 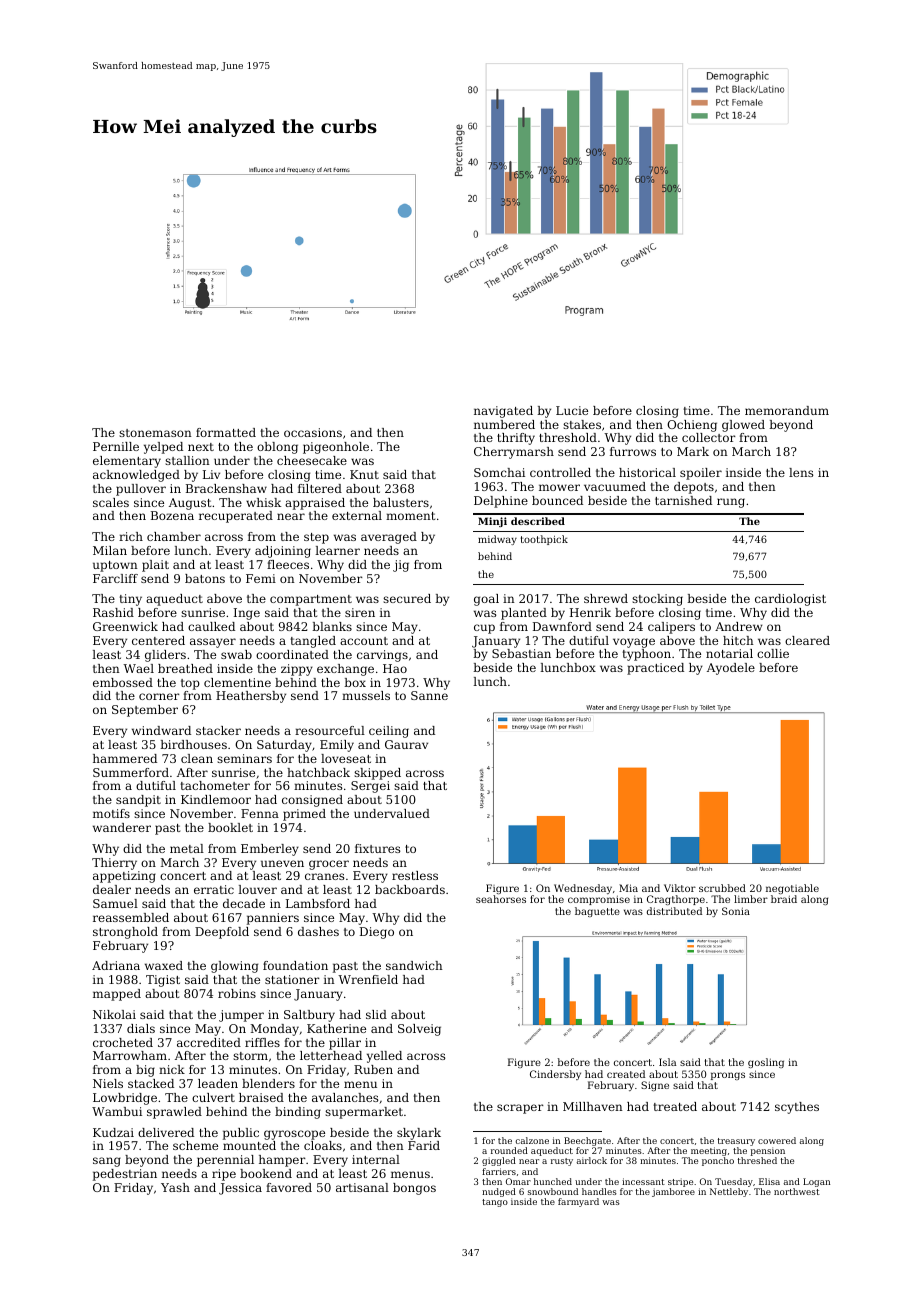 I want to click on Hao, so click(x=395, y=668).
